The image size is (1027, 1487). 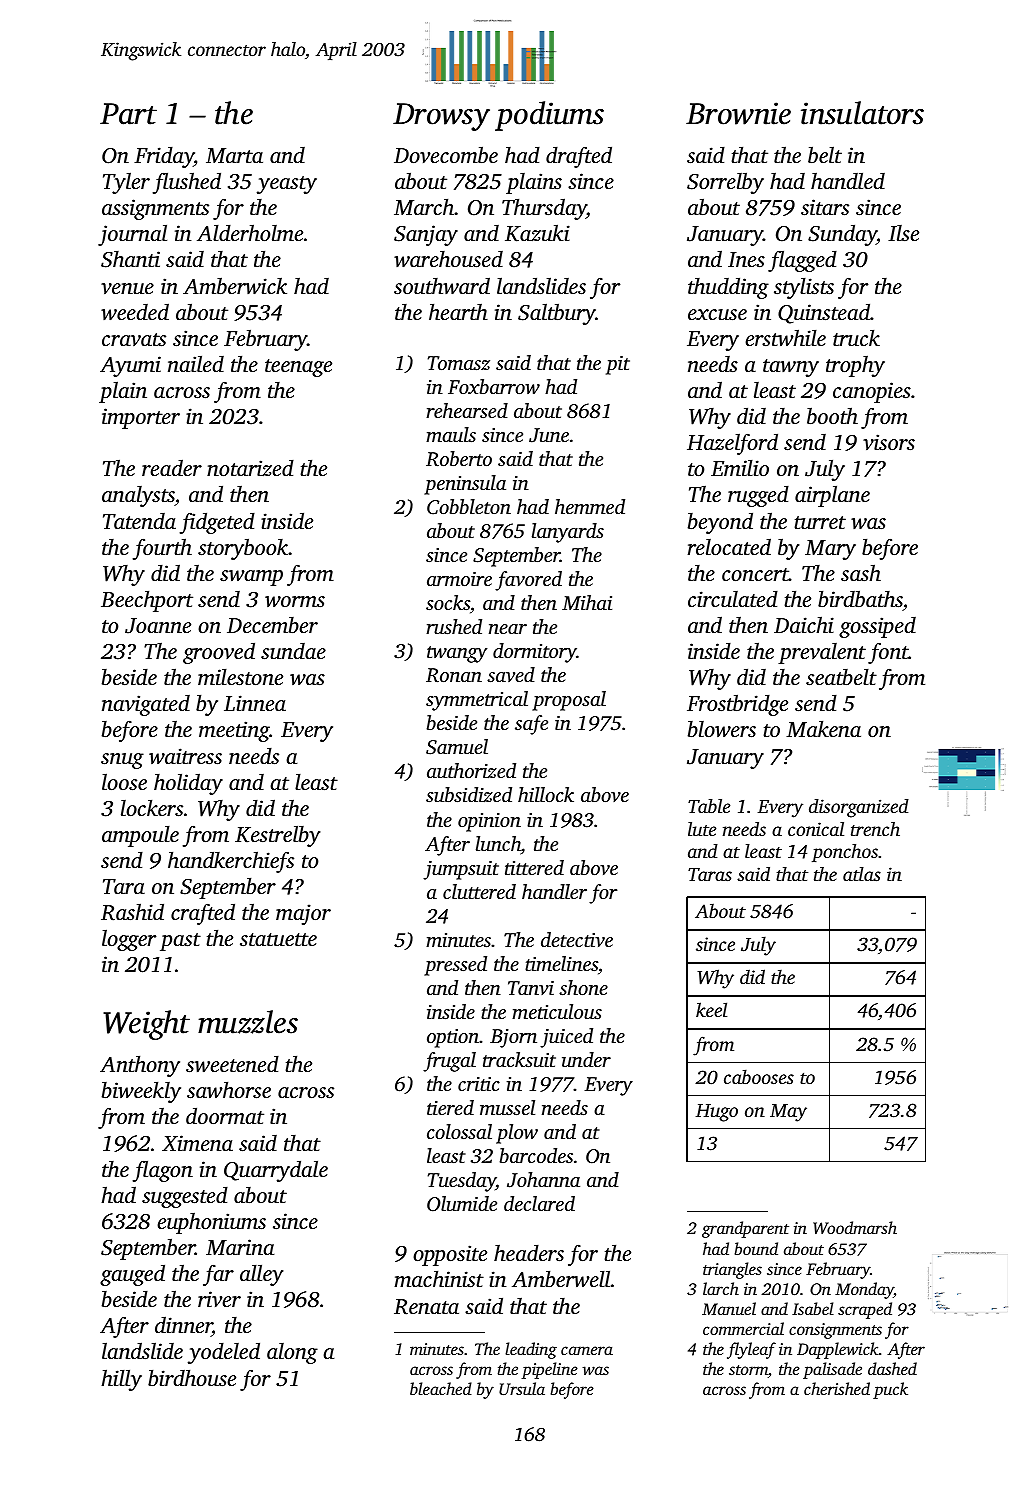 What do you see at coordinates (590, 506) in the page?
I see `hemmed` at bounding box center [590, 506].
